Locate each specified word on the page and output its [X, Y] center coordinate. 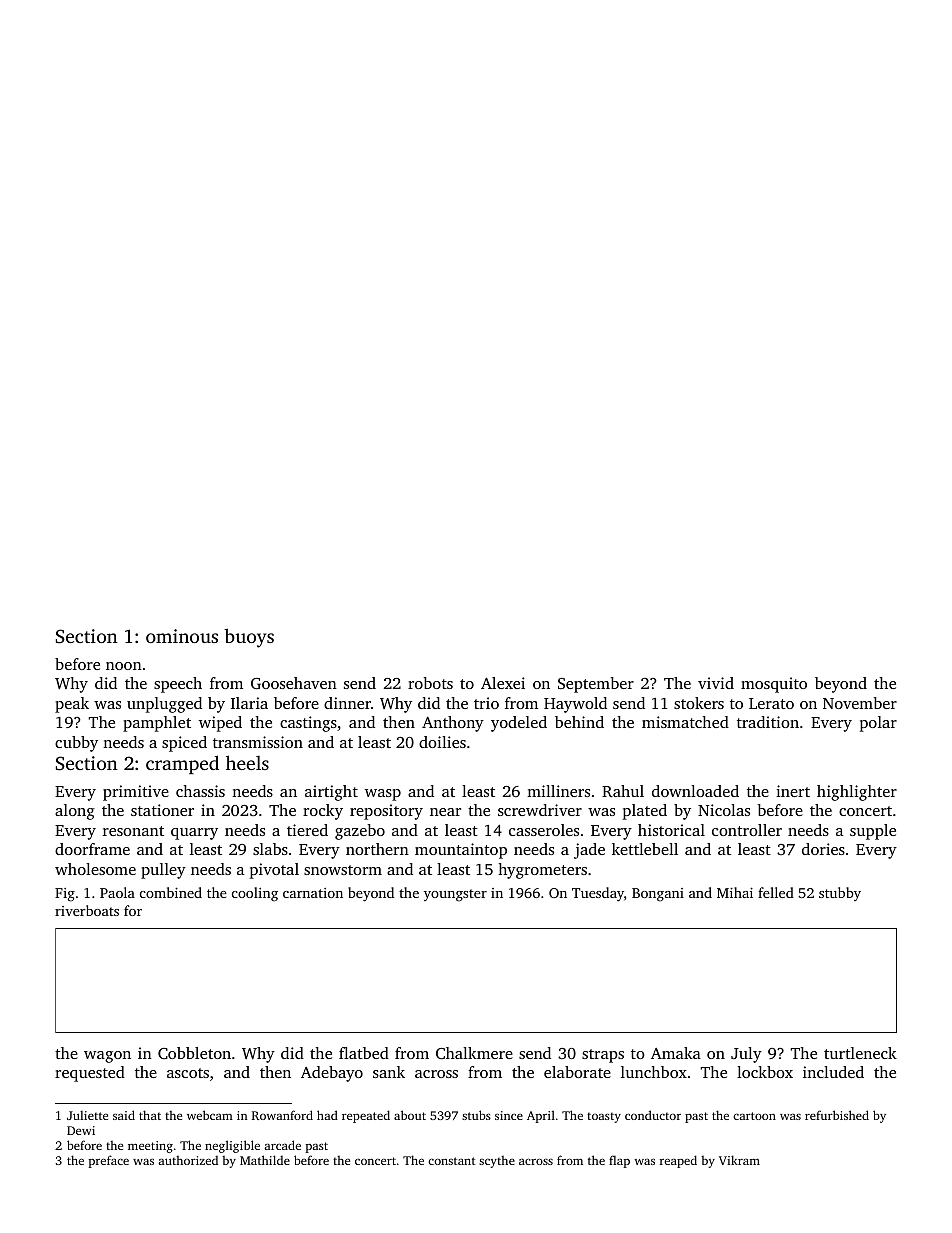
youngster [455, 895]
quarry [194, 834]
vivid [716, 683]
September [596, 685]
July [746, 1055]
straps [603, 1056]
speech [178, 685]
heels [247, 762]
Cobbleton [194, 1053]
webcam [210, 1115]
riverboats [87, 910]
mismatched [685, 722]
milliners [558, 791]
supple [873, 832]
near [445, 812]
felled [776, 892]
